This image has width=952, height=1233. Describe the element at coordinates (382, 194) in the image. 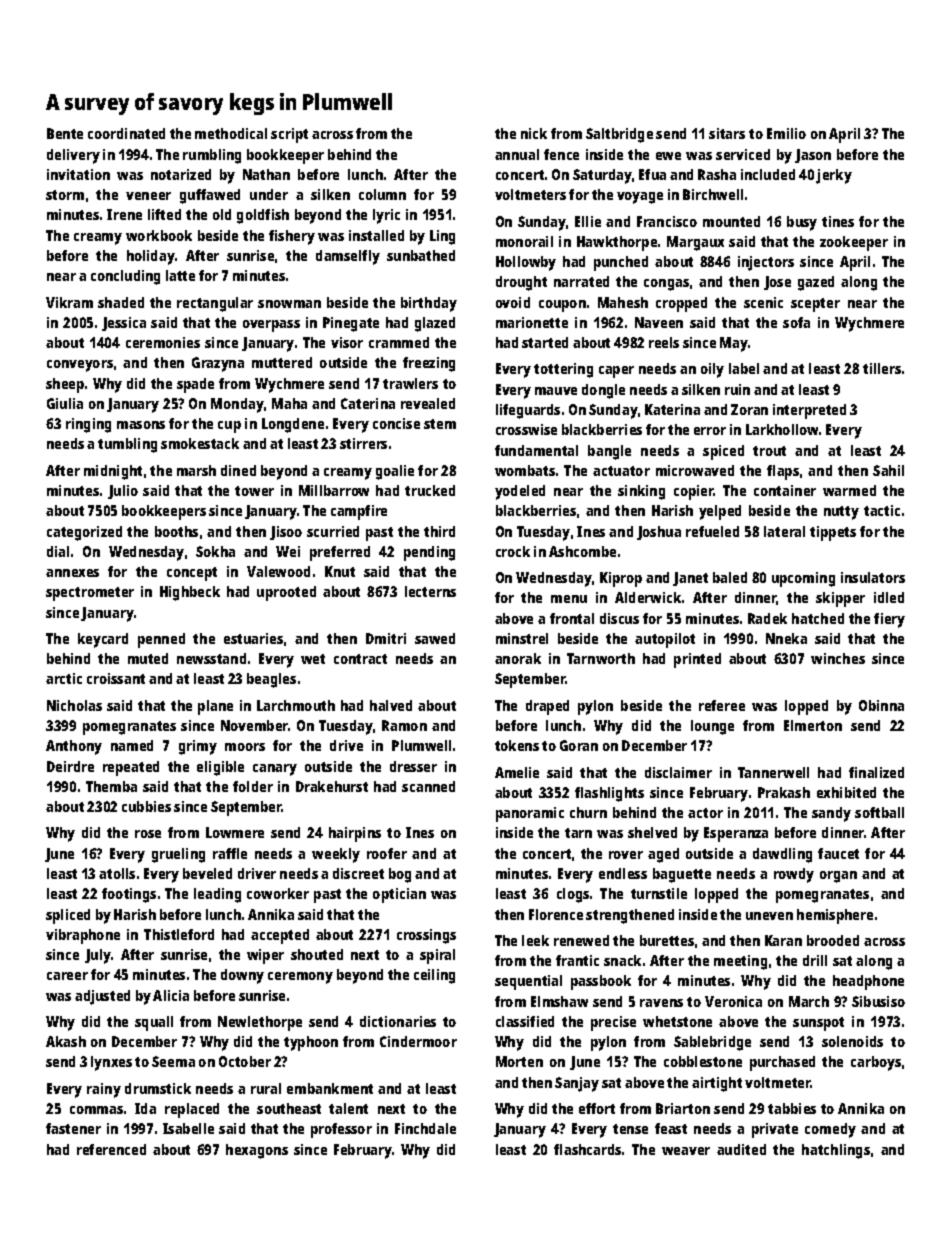

I see `column` at that location.
